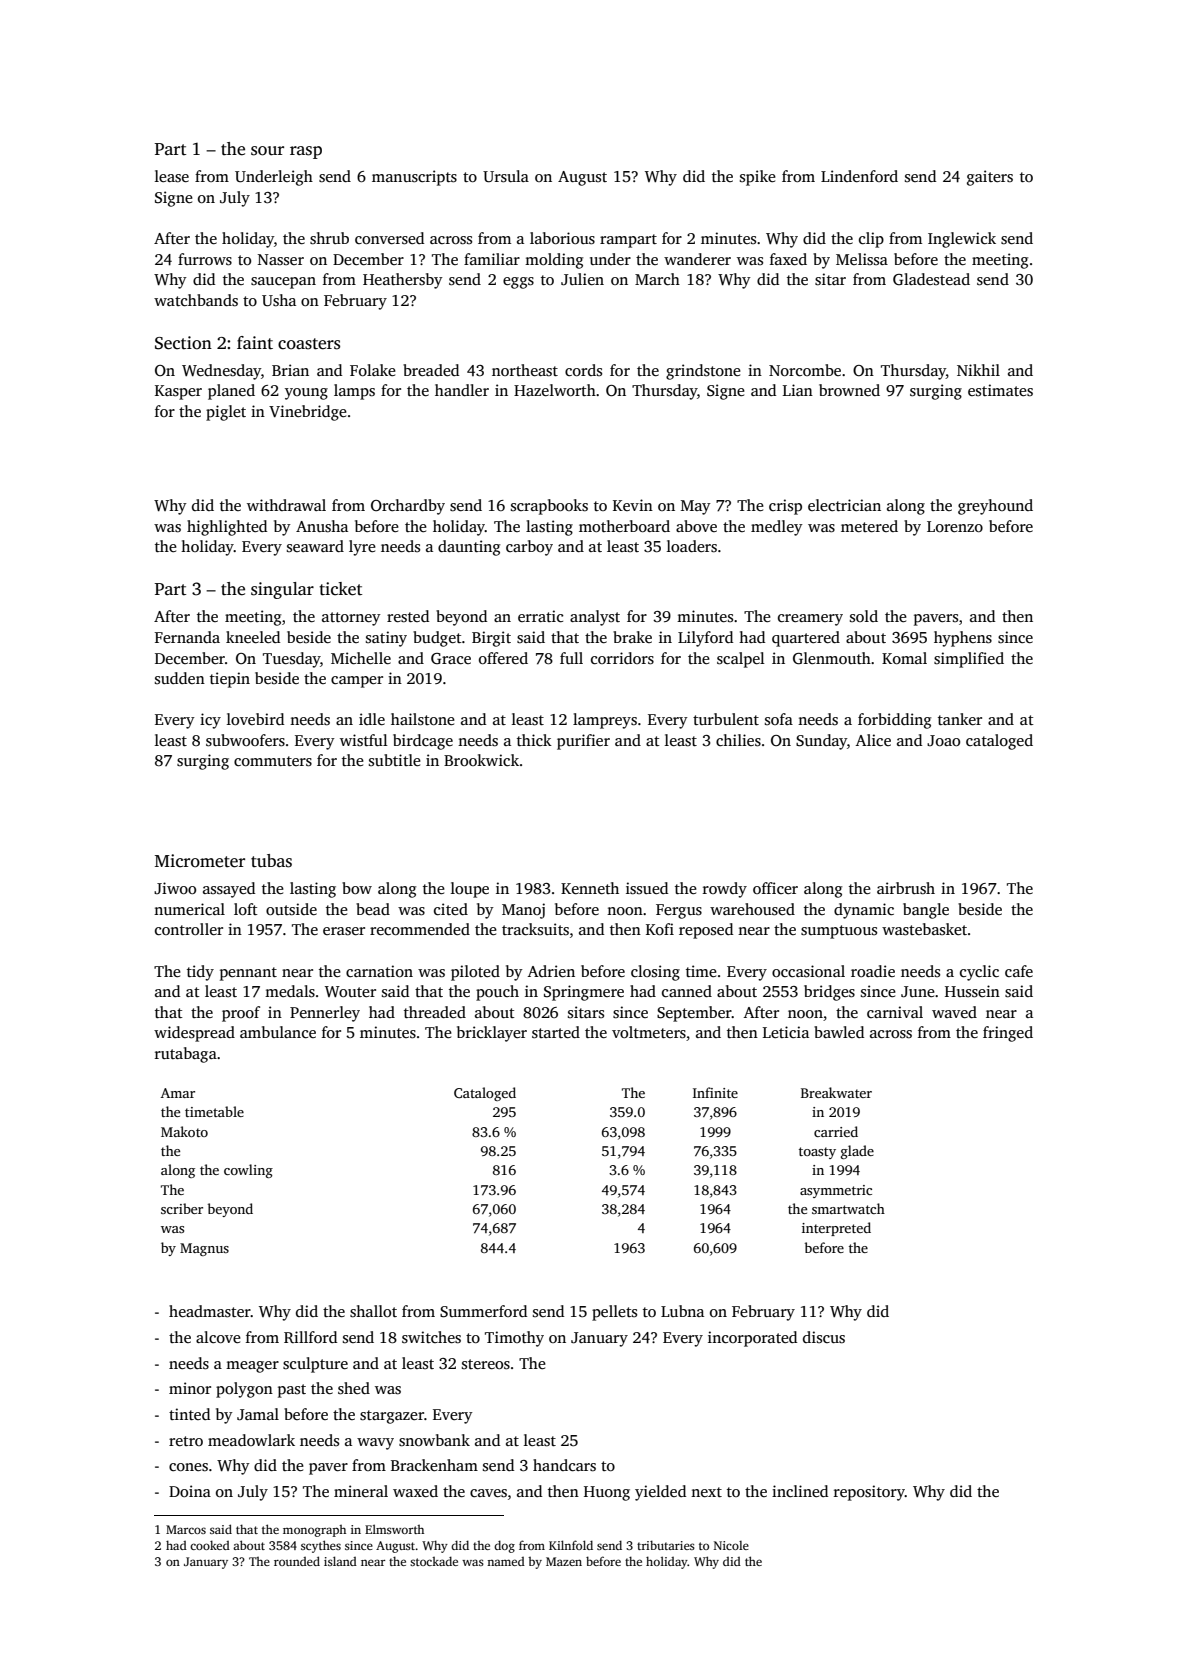  I want to click on purifier, so click(583, 742).
